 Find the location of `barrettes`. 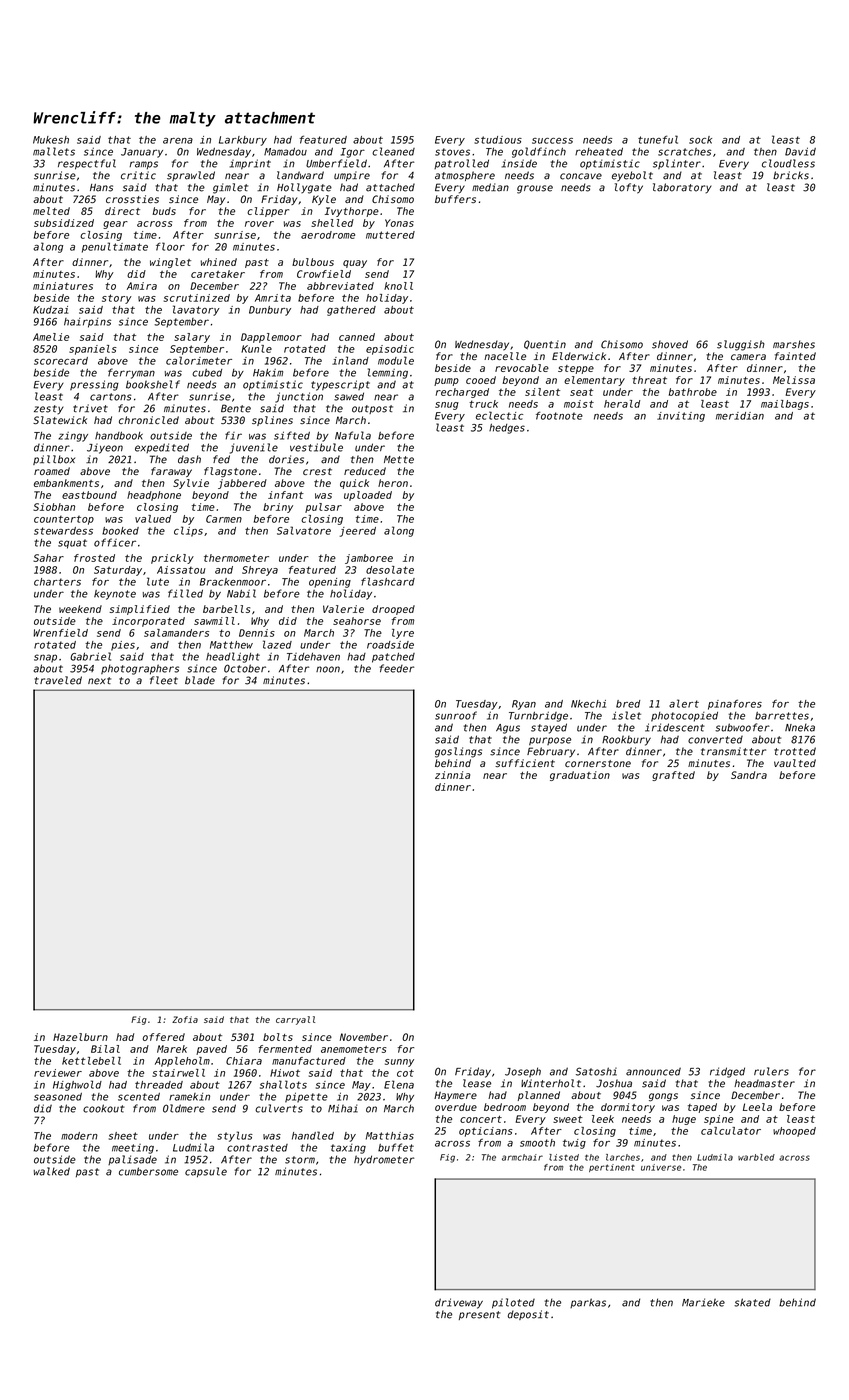

barrettes is located at coordinates (782, 716).
